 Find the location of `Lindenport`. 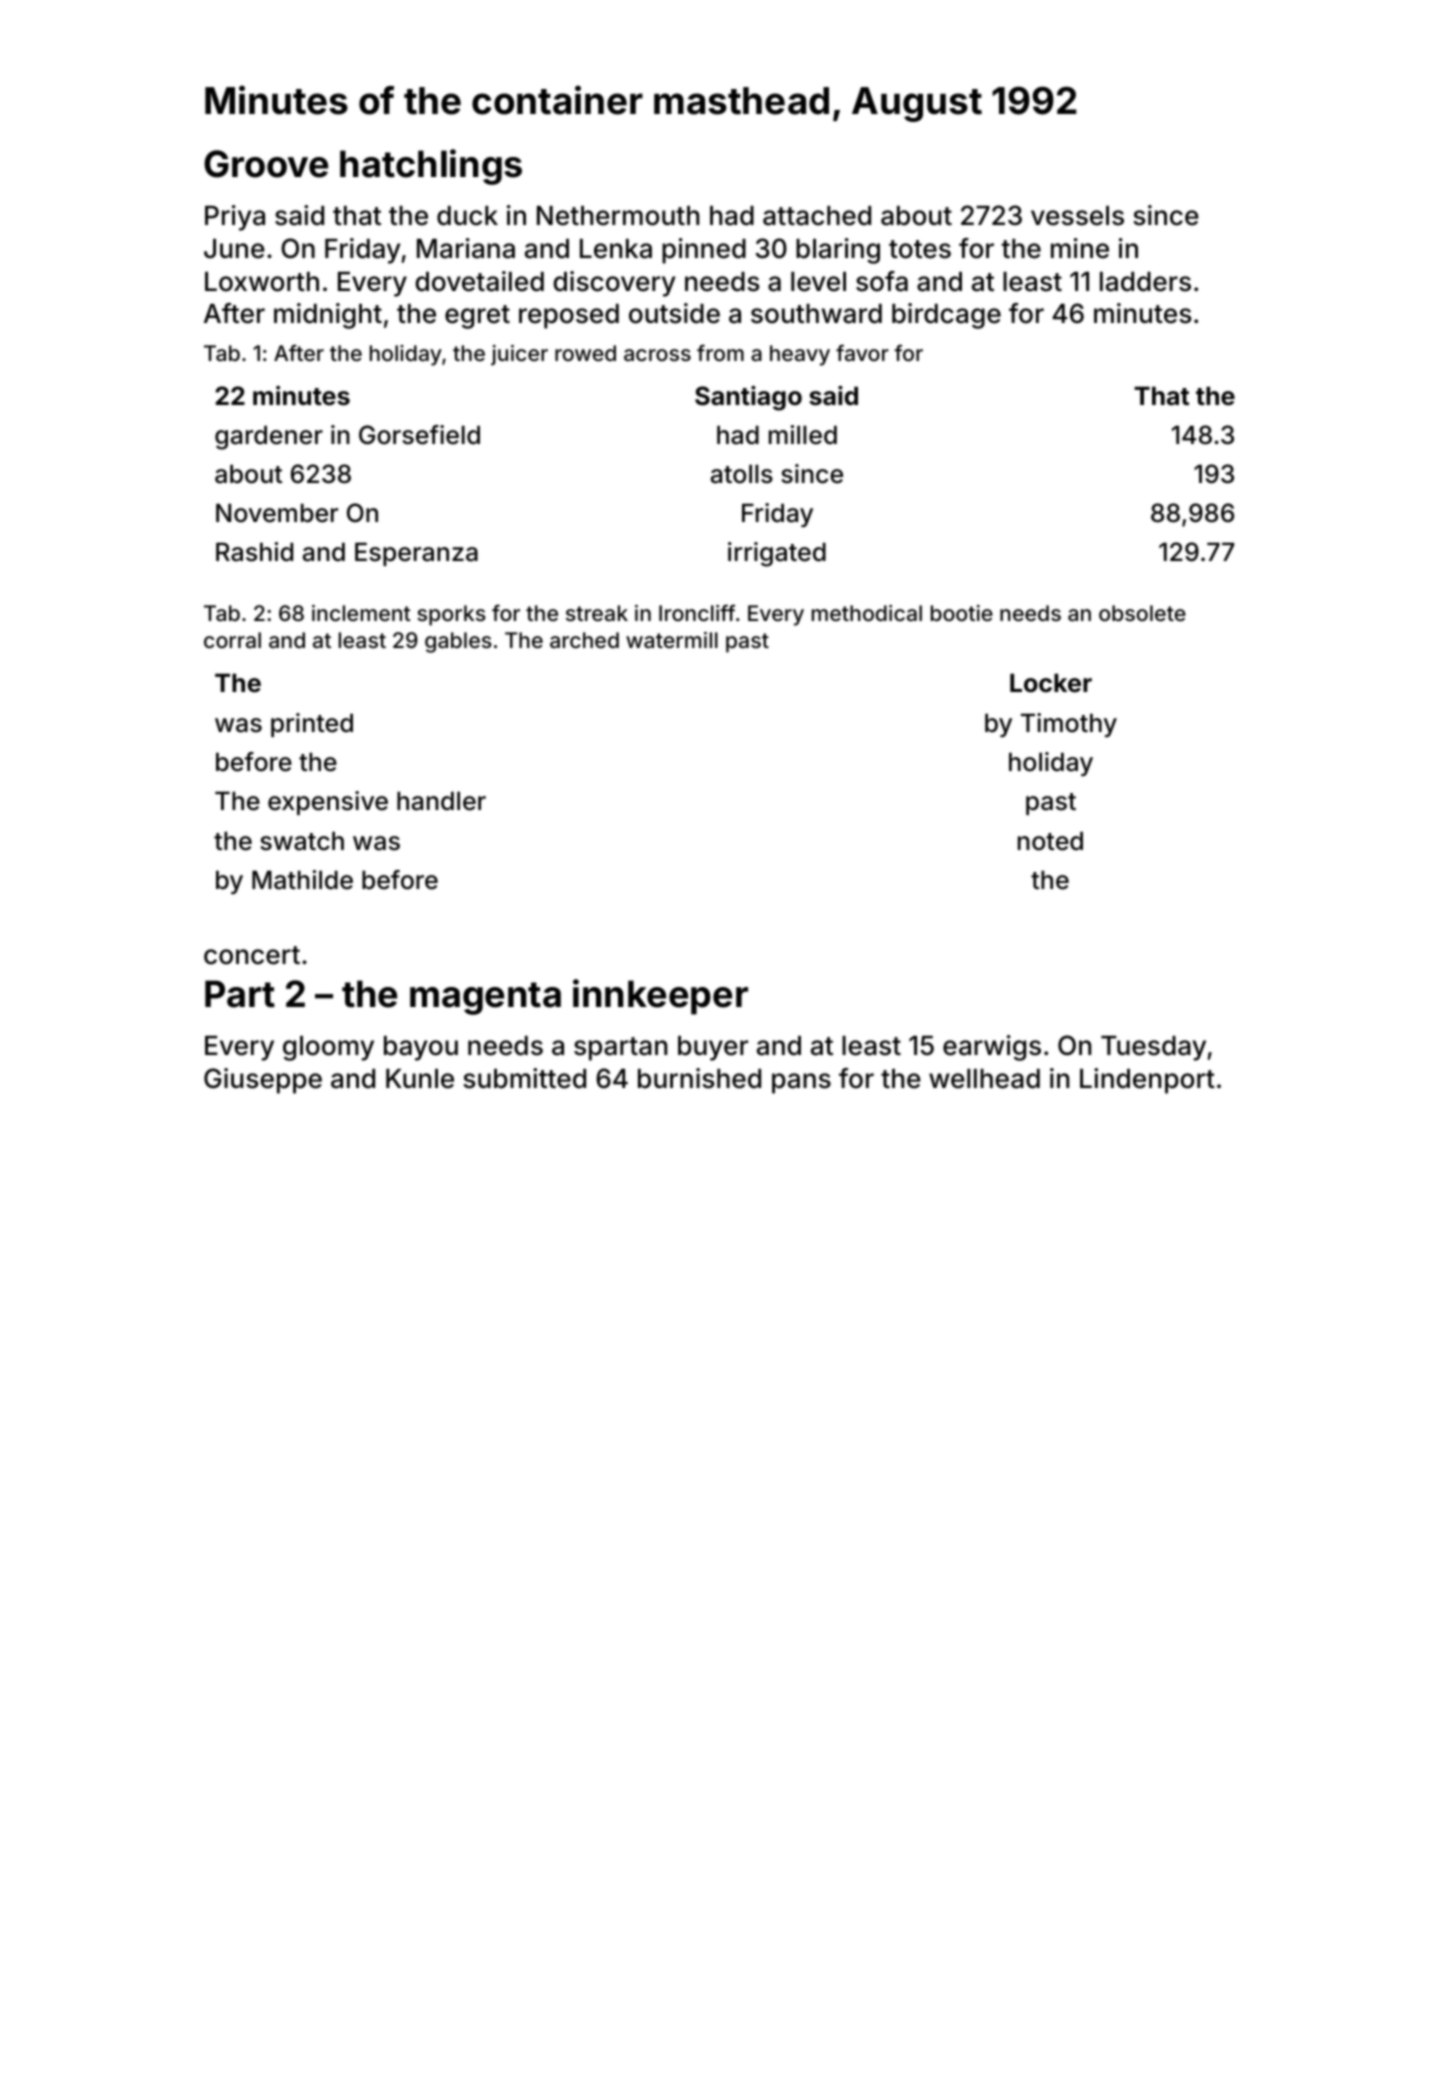

Lindenport is located at coordinates (1147, 1081).
